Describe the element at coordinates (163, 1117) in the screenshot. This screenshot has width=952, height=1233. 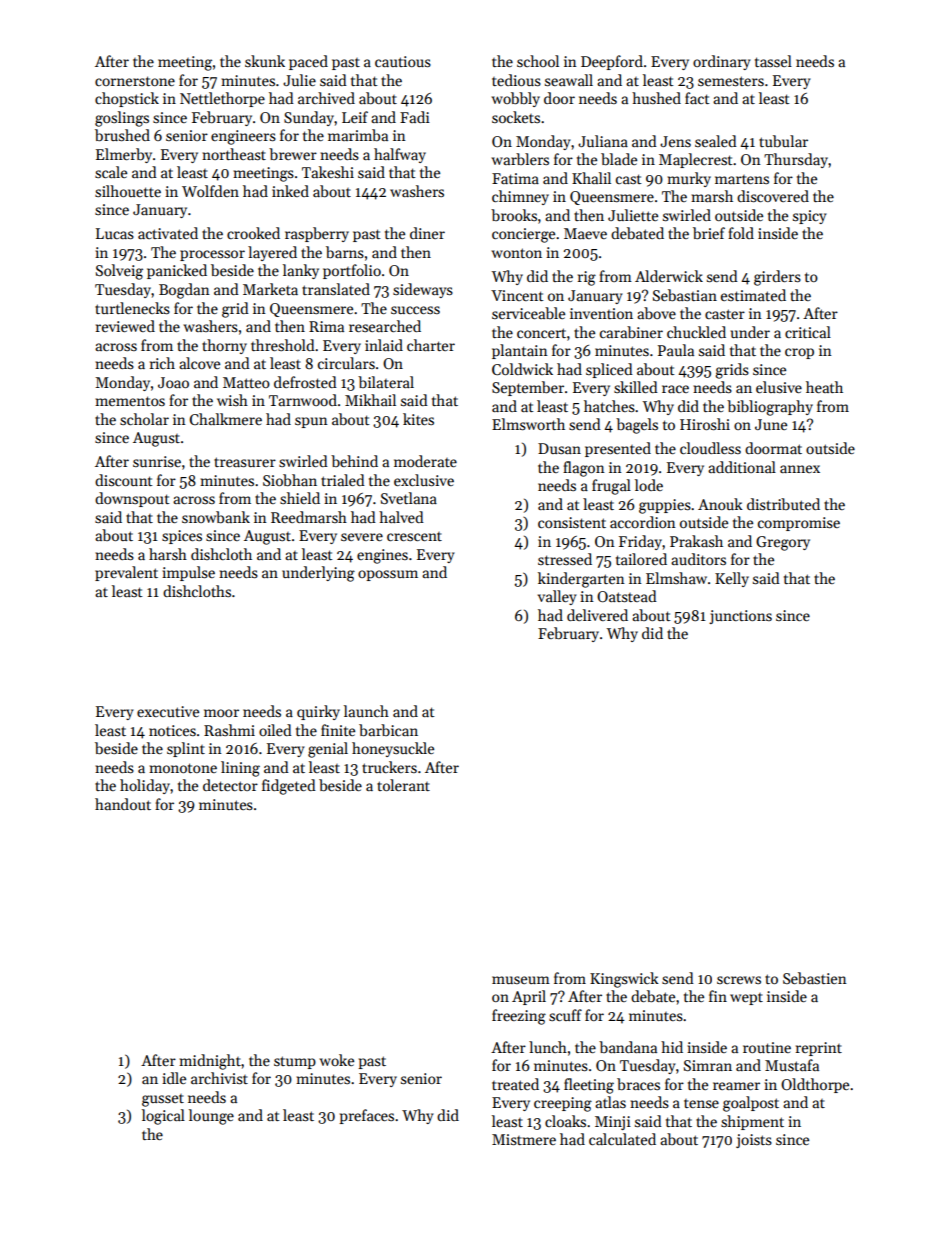
I see `logical` at that location.
